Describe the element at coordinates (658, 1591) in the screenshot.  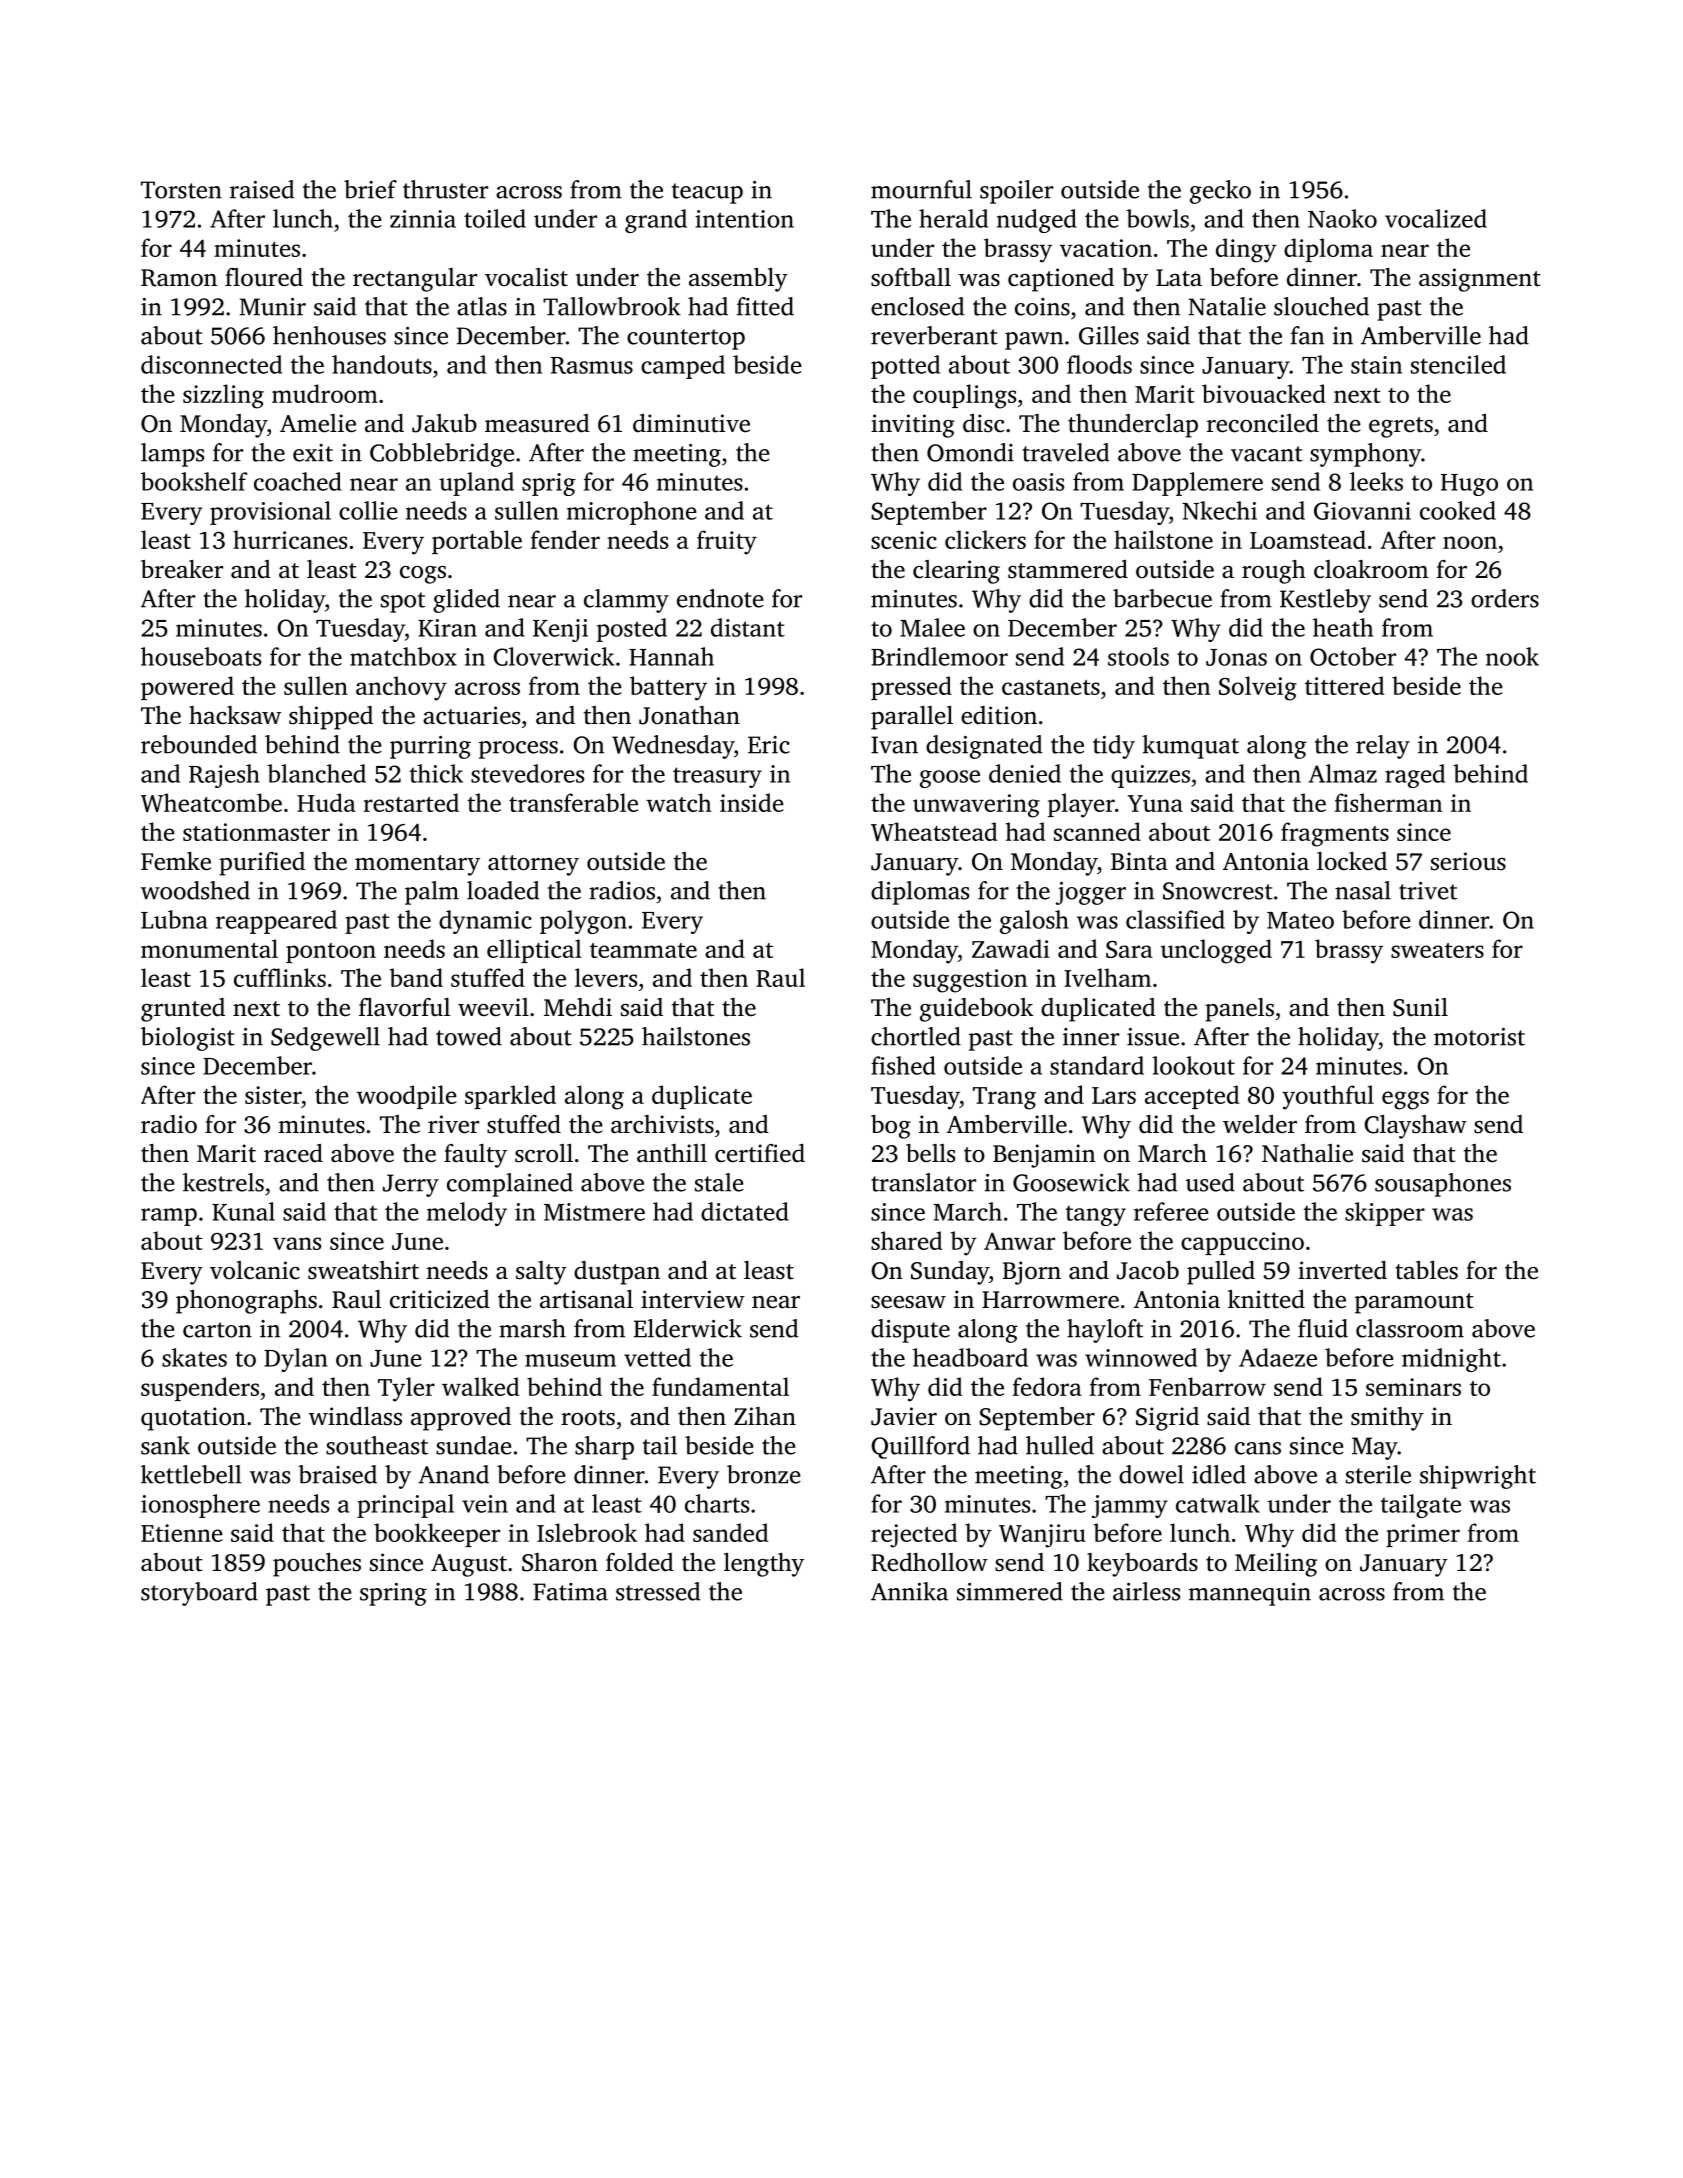
I see `stressed` at that location.
